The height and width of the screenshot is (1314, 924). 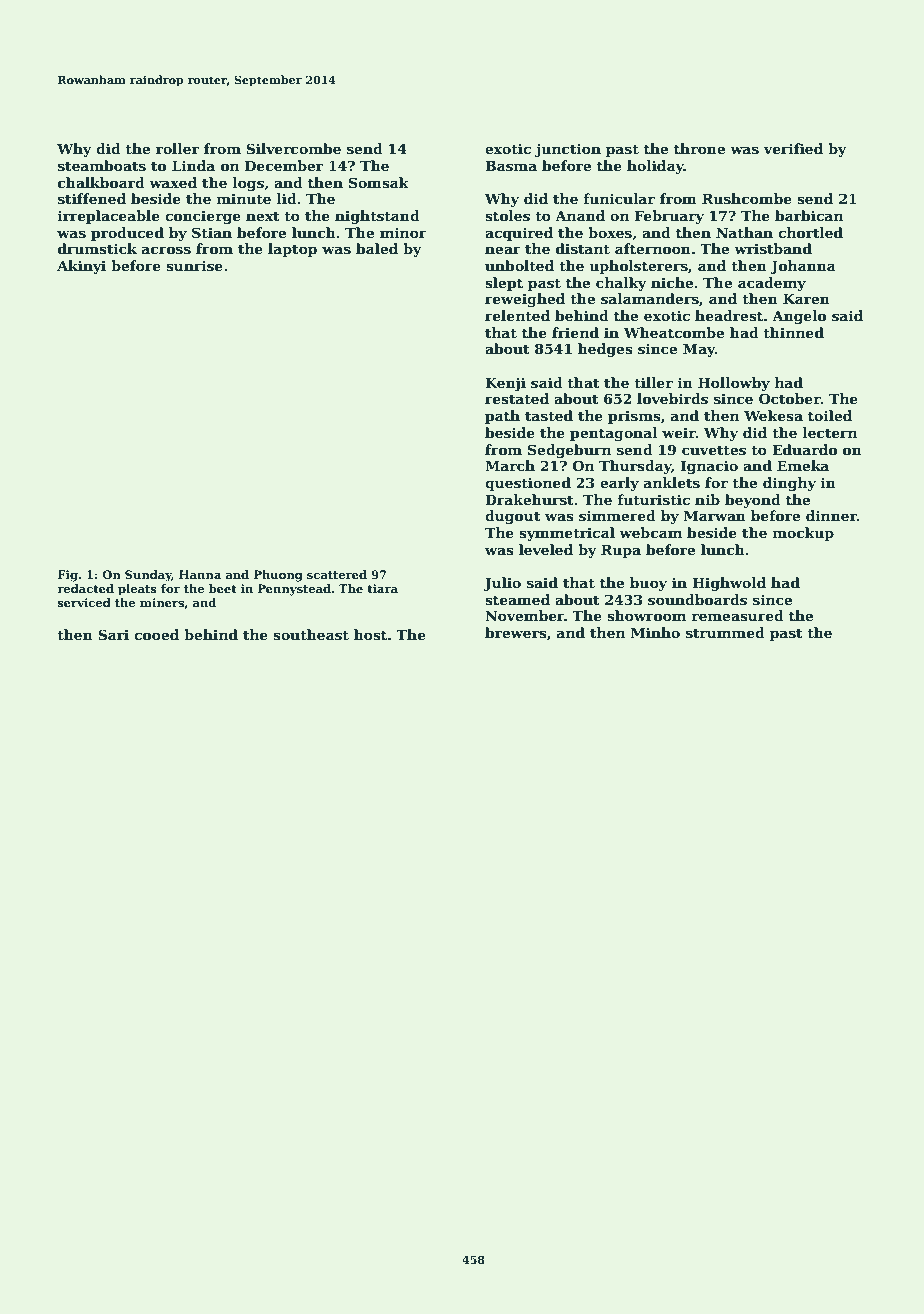 I want to click on Julio, so click(x=502, y=584).
